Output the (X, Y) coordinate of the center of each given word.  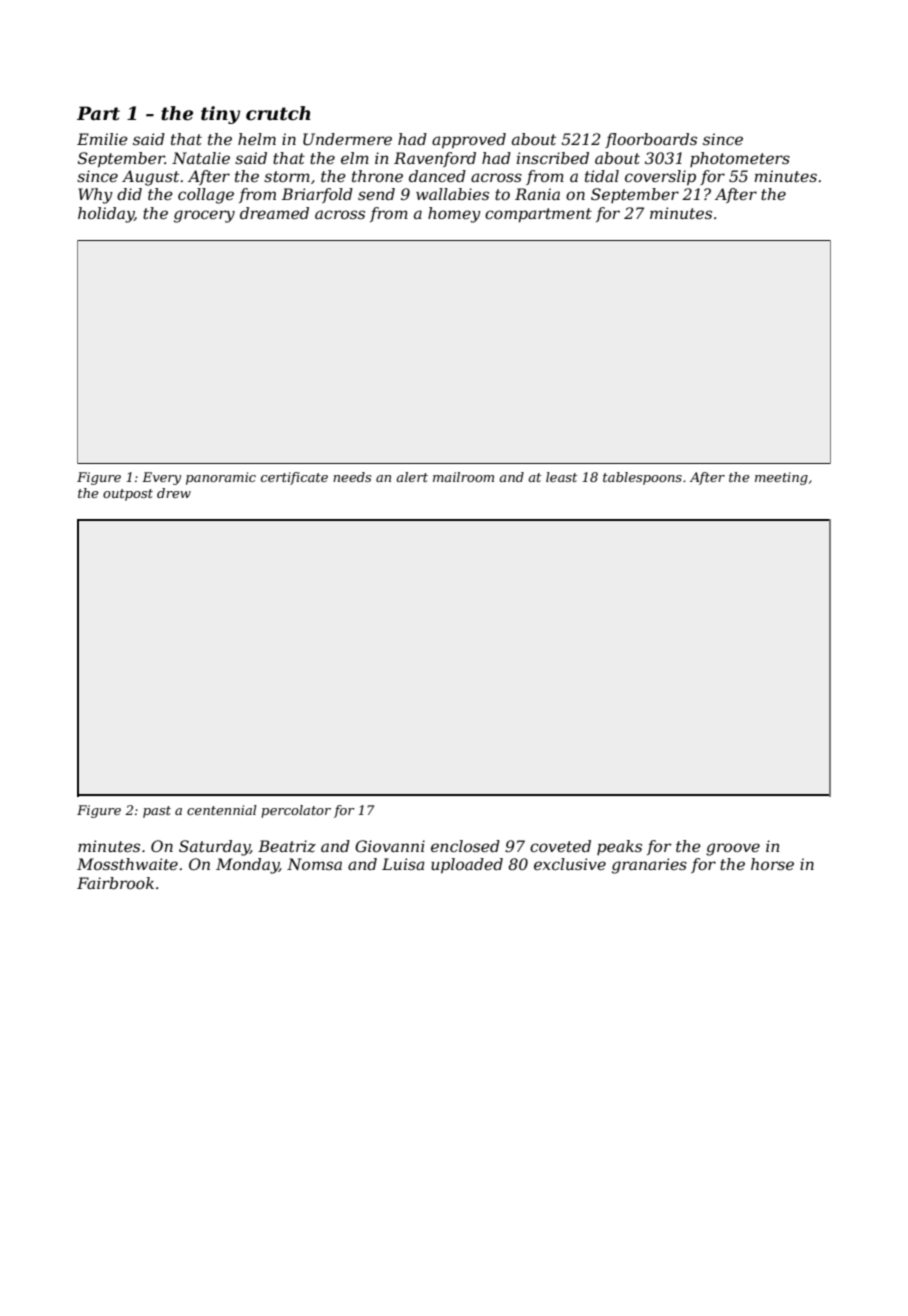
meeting (781, 478)
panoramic (221, 478)
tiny (220, 115)
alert (412, 477)
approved (469, 141)
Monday (247, 866)
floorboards (651, 140)
